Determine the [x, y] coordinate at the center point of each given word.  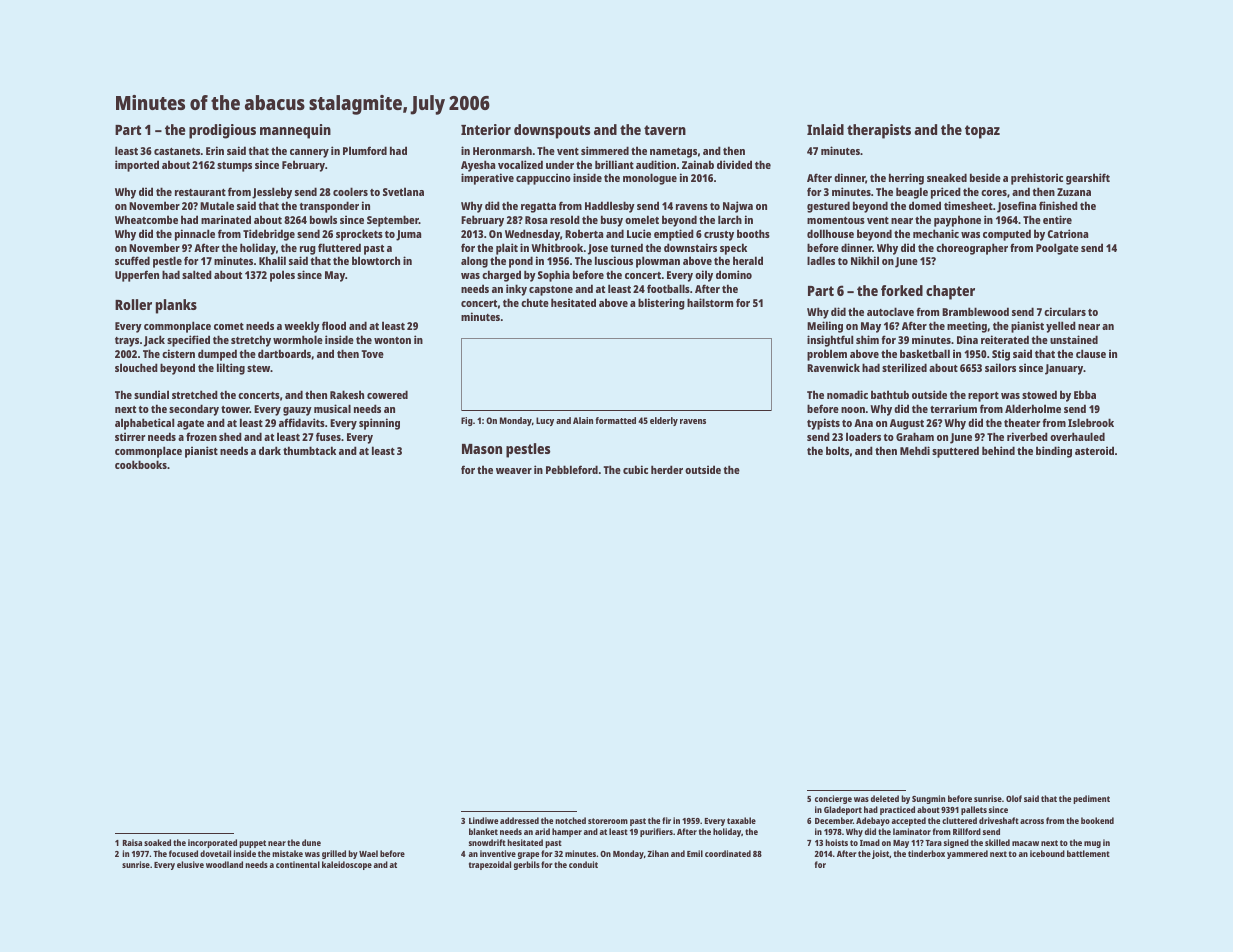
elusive [190, 864]
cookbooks [141, 464]
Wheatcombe [146, 219]
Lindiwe [483, 820]
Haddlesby [610, 207]
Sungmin [928, 799]
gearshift [1088, 179]
